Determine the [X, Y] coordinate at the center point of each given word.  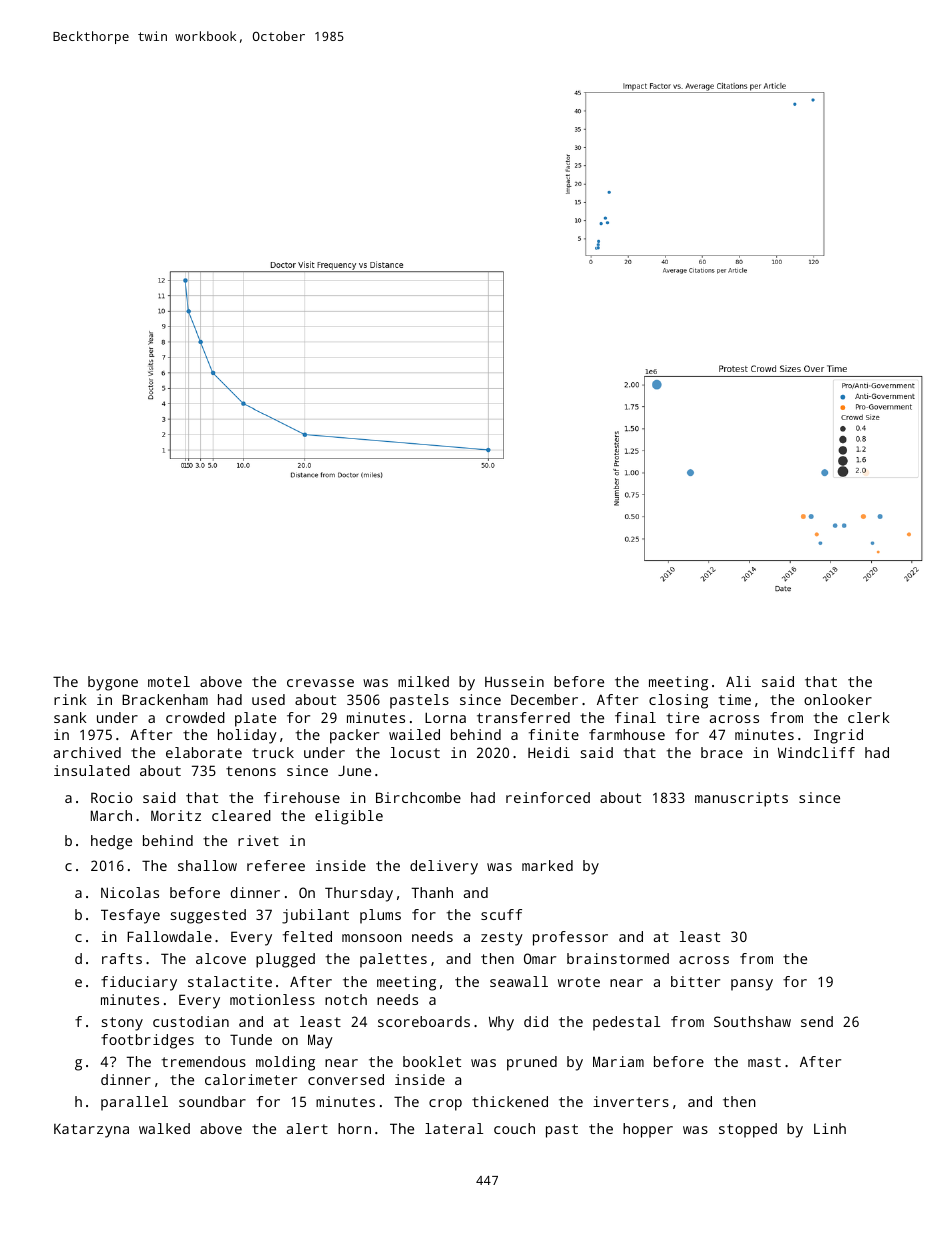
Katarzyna [91, 1130]
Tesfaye [130, 916]
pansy [752, 985]
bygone [113, 683]
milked [423, 681]
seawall [519, 981]
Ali [738, 681]
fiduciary [139, 983]
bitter [695, 981]
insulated [92, 770]
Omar [540, 958]
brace [722, 752]
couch [514, 1128]
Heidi [549, 752]
